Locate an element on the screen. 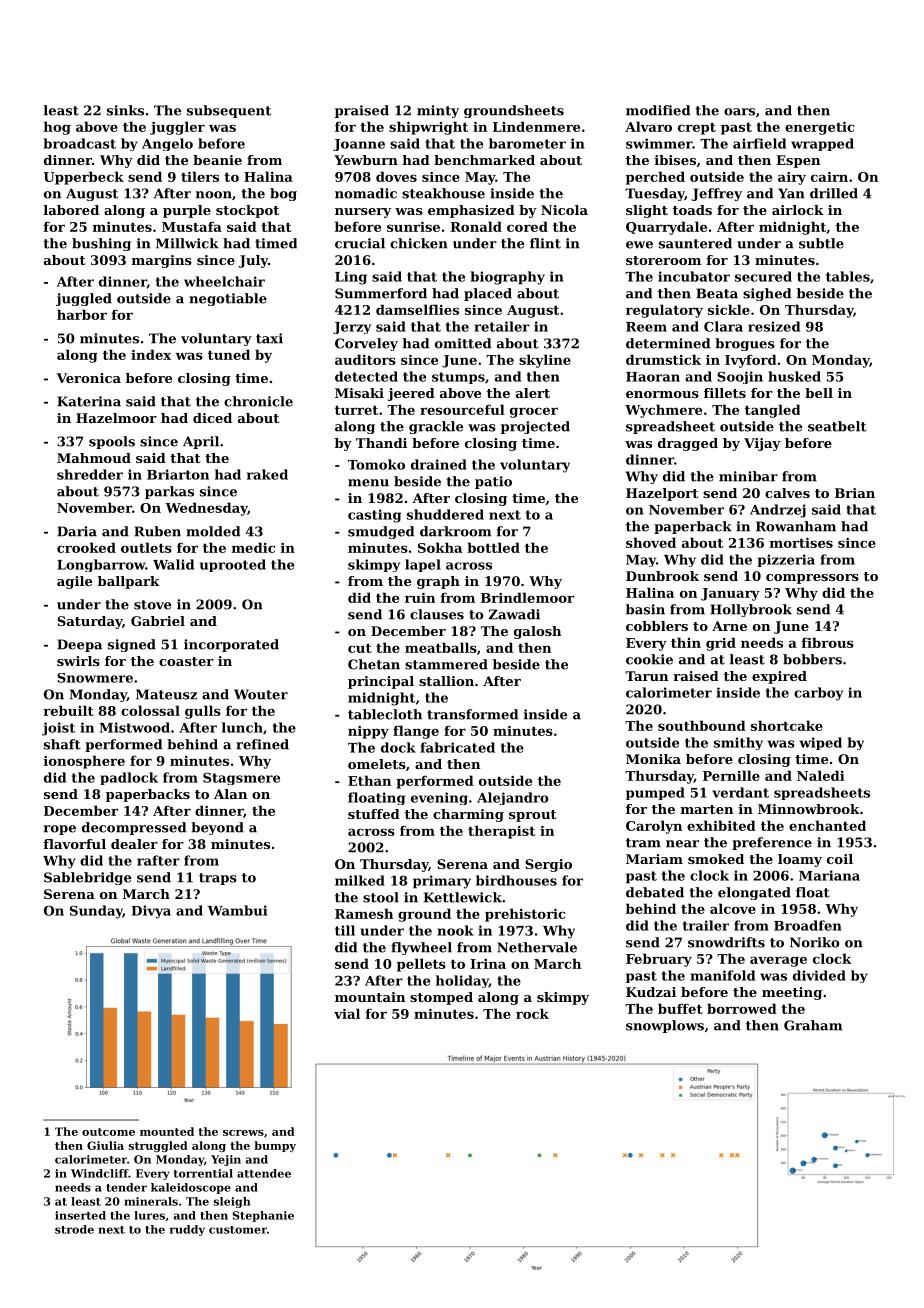 The image size is (924, 1308). Angelo is located at coordinates (167, 144).
